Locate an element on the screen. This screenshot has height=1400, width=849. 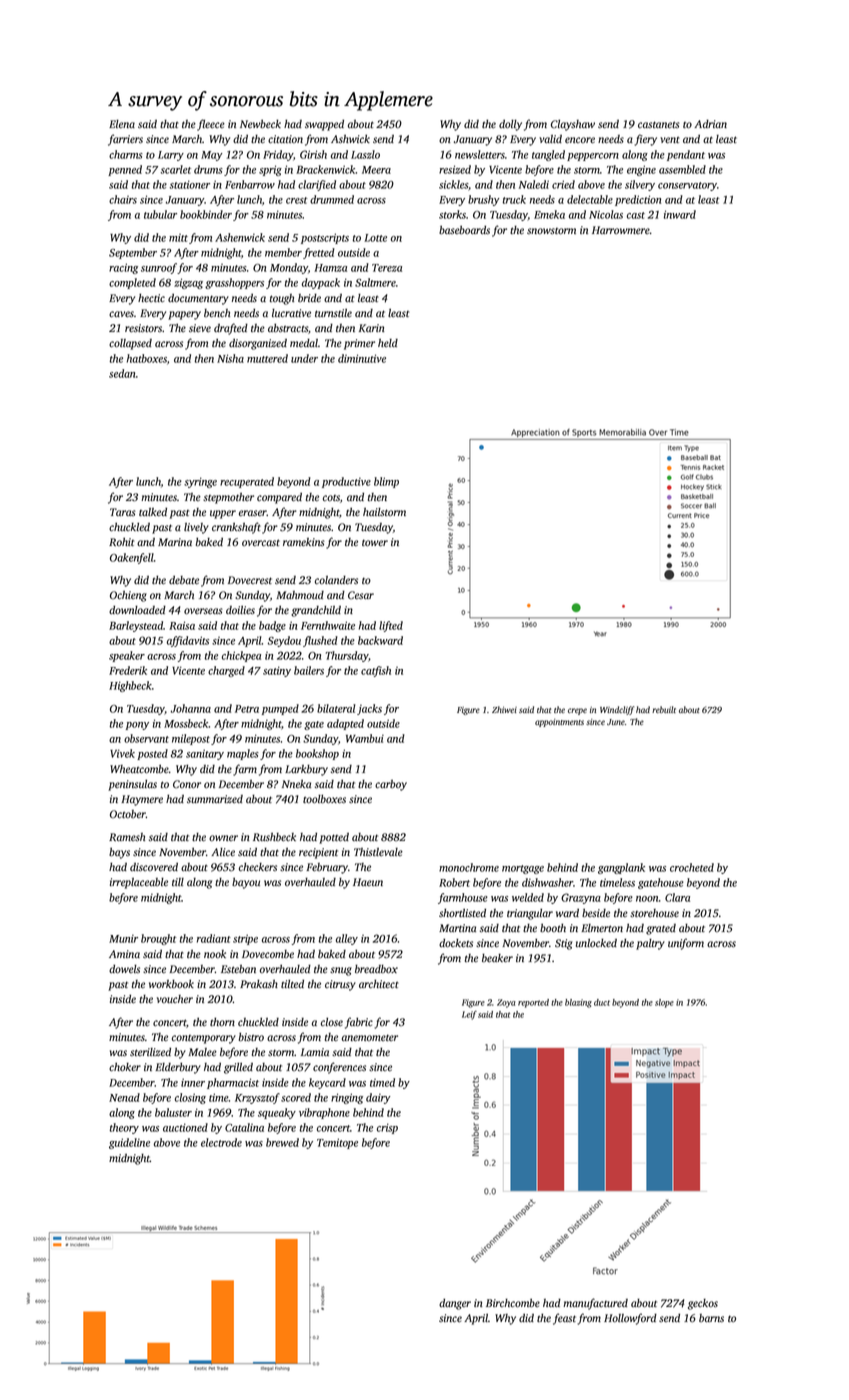
Adrian is located at coordinates (710, 124).
